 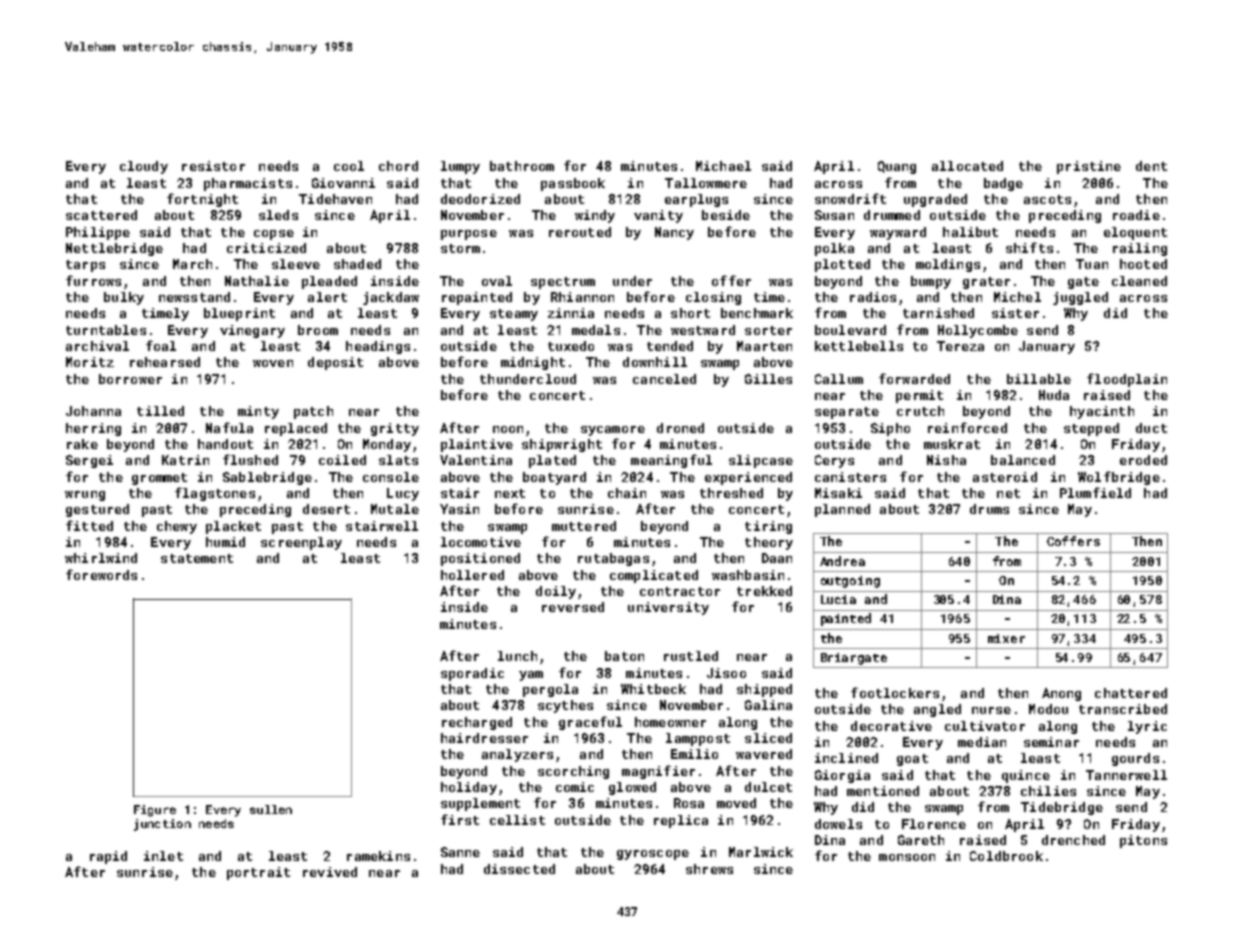 I want to click on scorching, so click(x=573, y=772).
